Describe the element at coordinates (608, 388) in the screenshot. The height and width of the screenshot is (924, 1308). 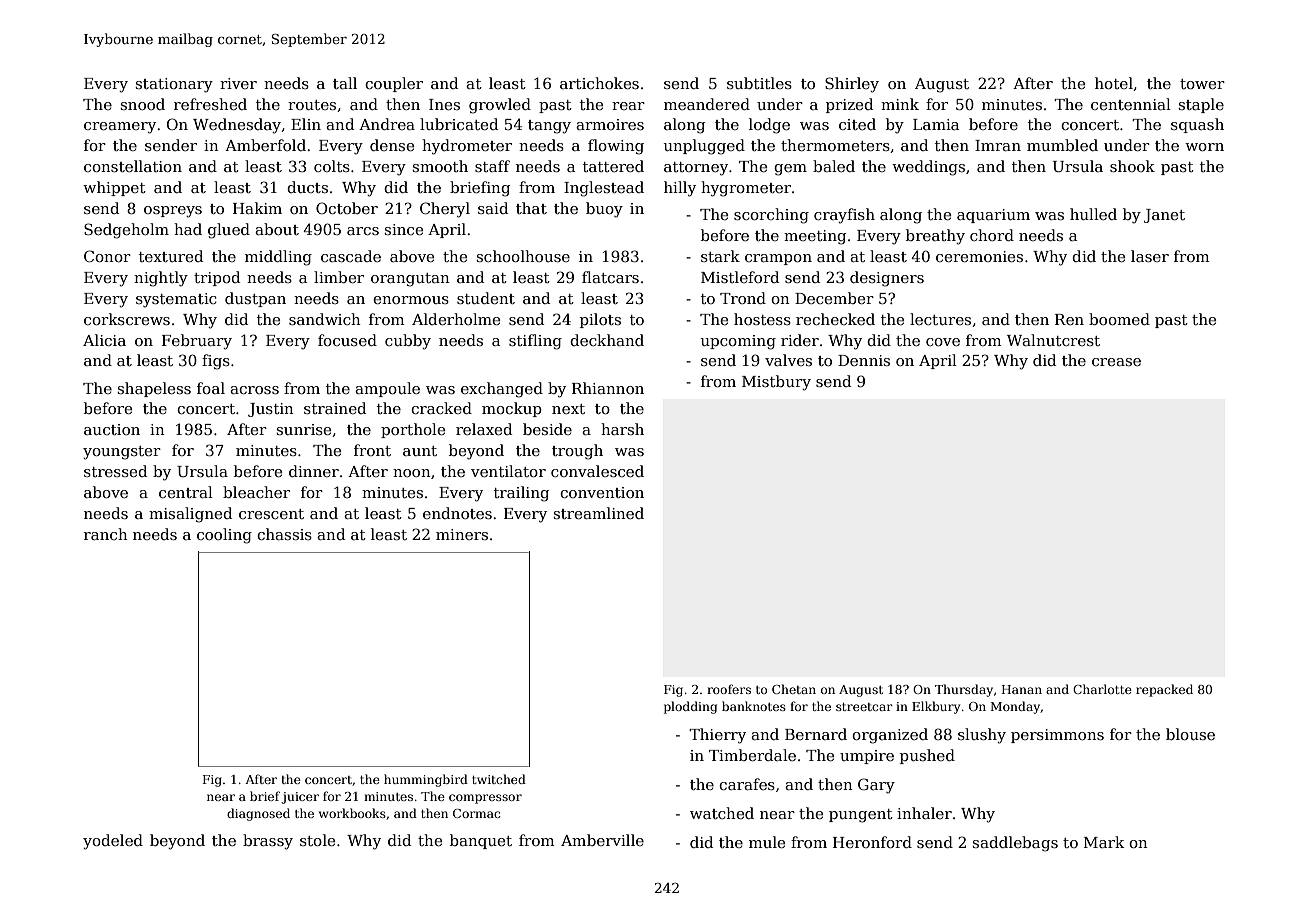
I see `Rhiannon` at that location.
